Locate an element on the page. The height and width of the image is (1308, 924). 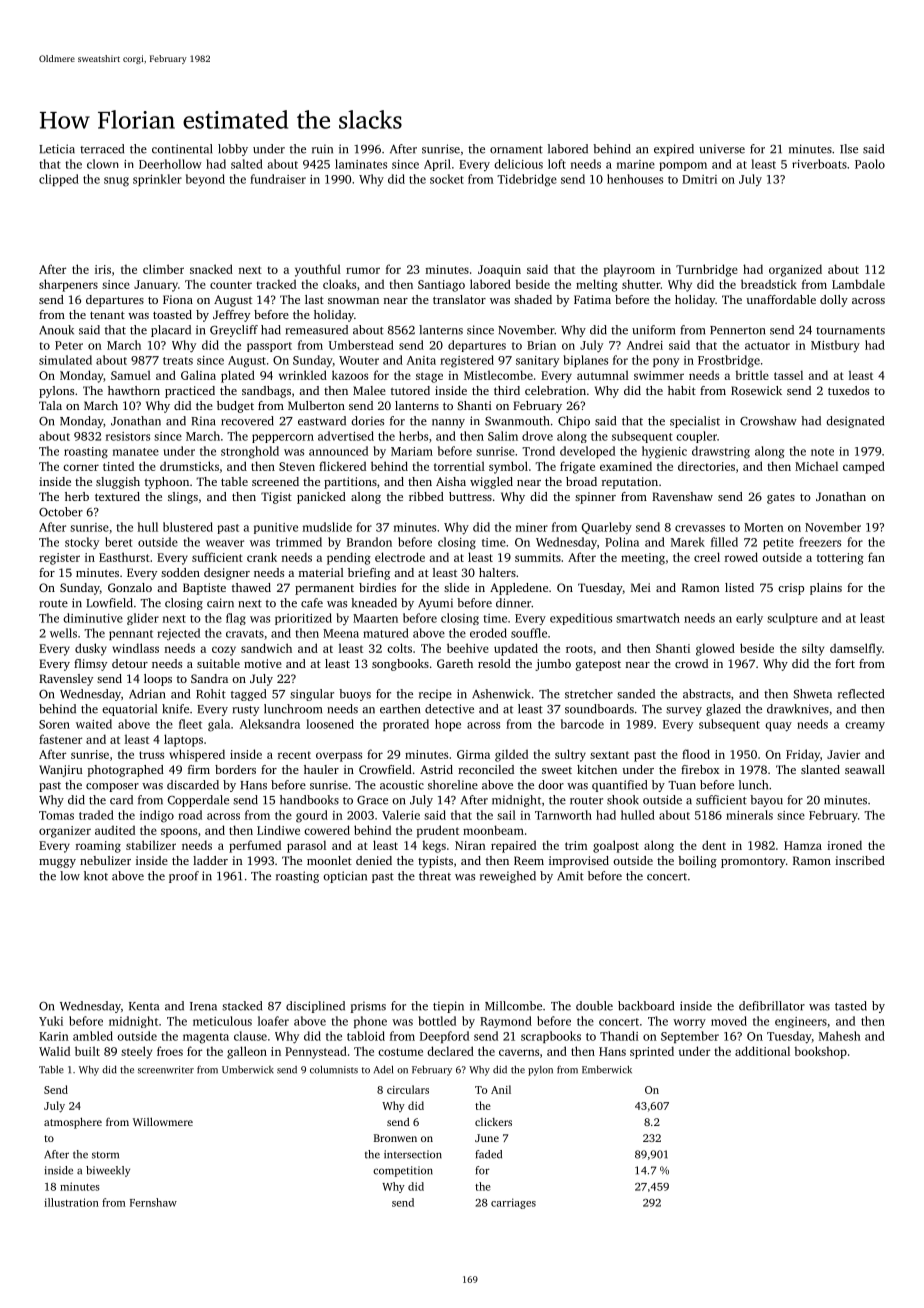
tasted is located at coordinates (851, 1006).
